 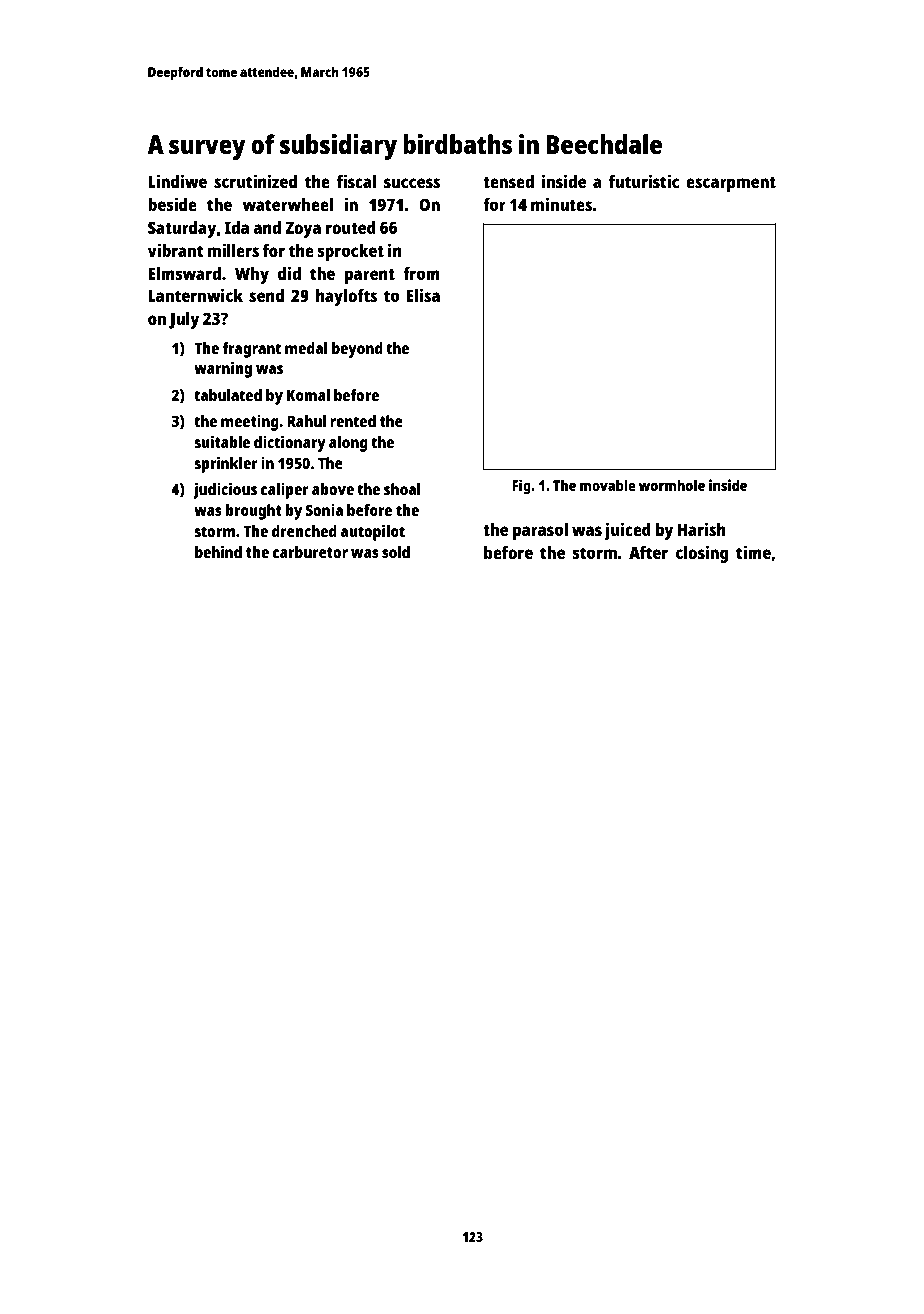 I want to click on Komal, so click(x=308, y=395).
